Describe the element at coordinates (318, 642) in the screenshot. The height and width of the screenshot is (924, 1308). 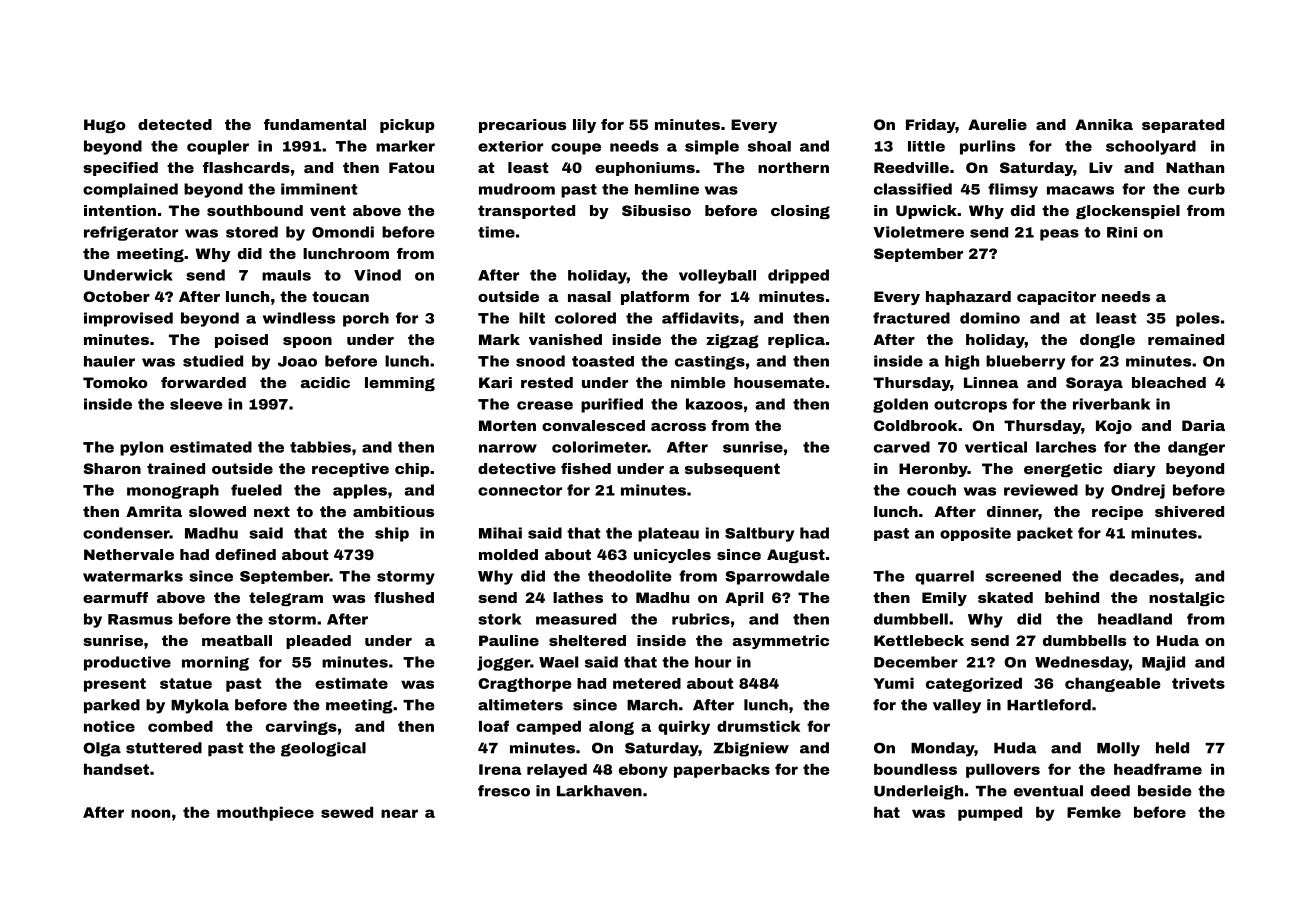
I see `pleaded` at that location.
